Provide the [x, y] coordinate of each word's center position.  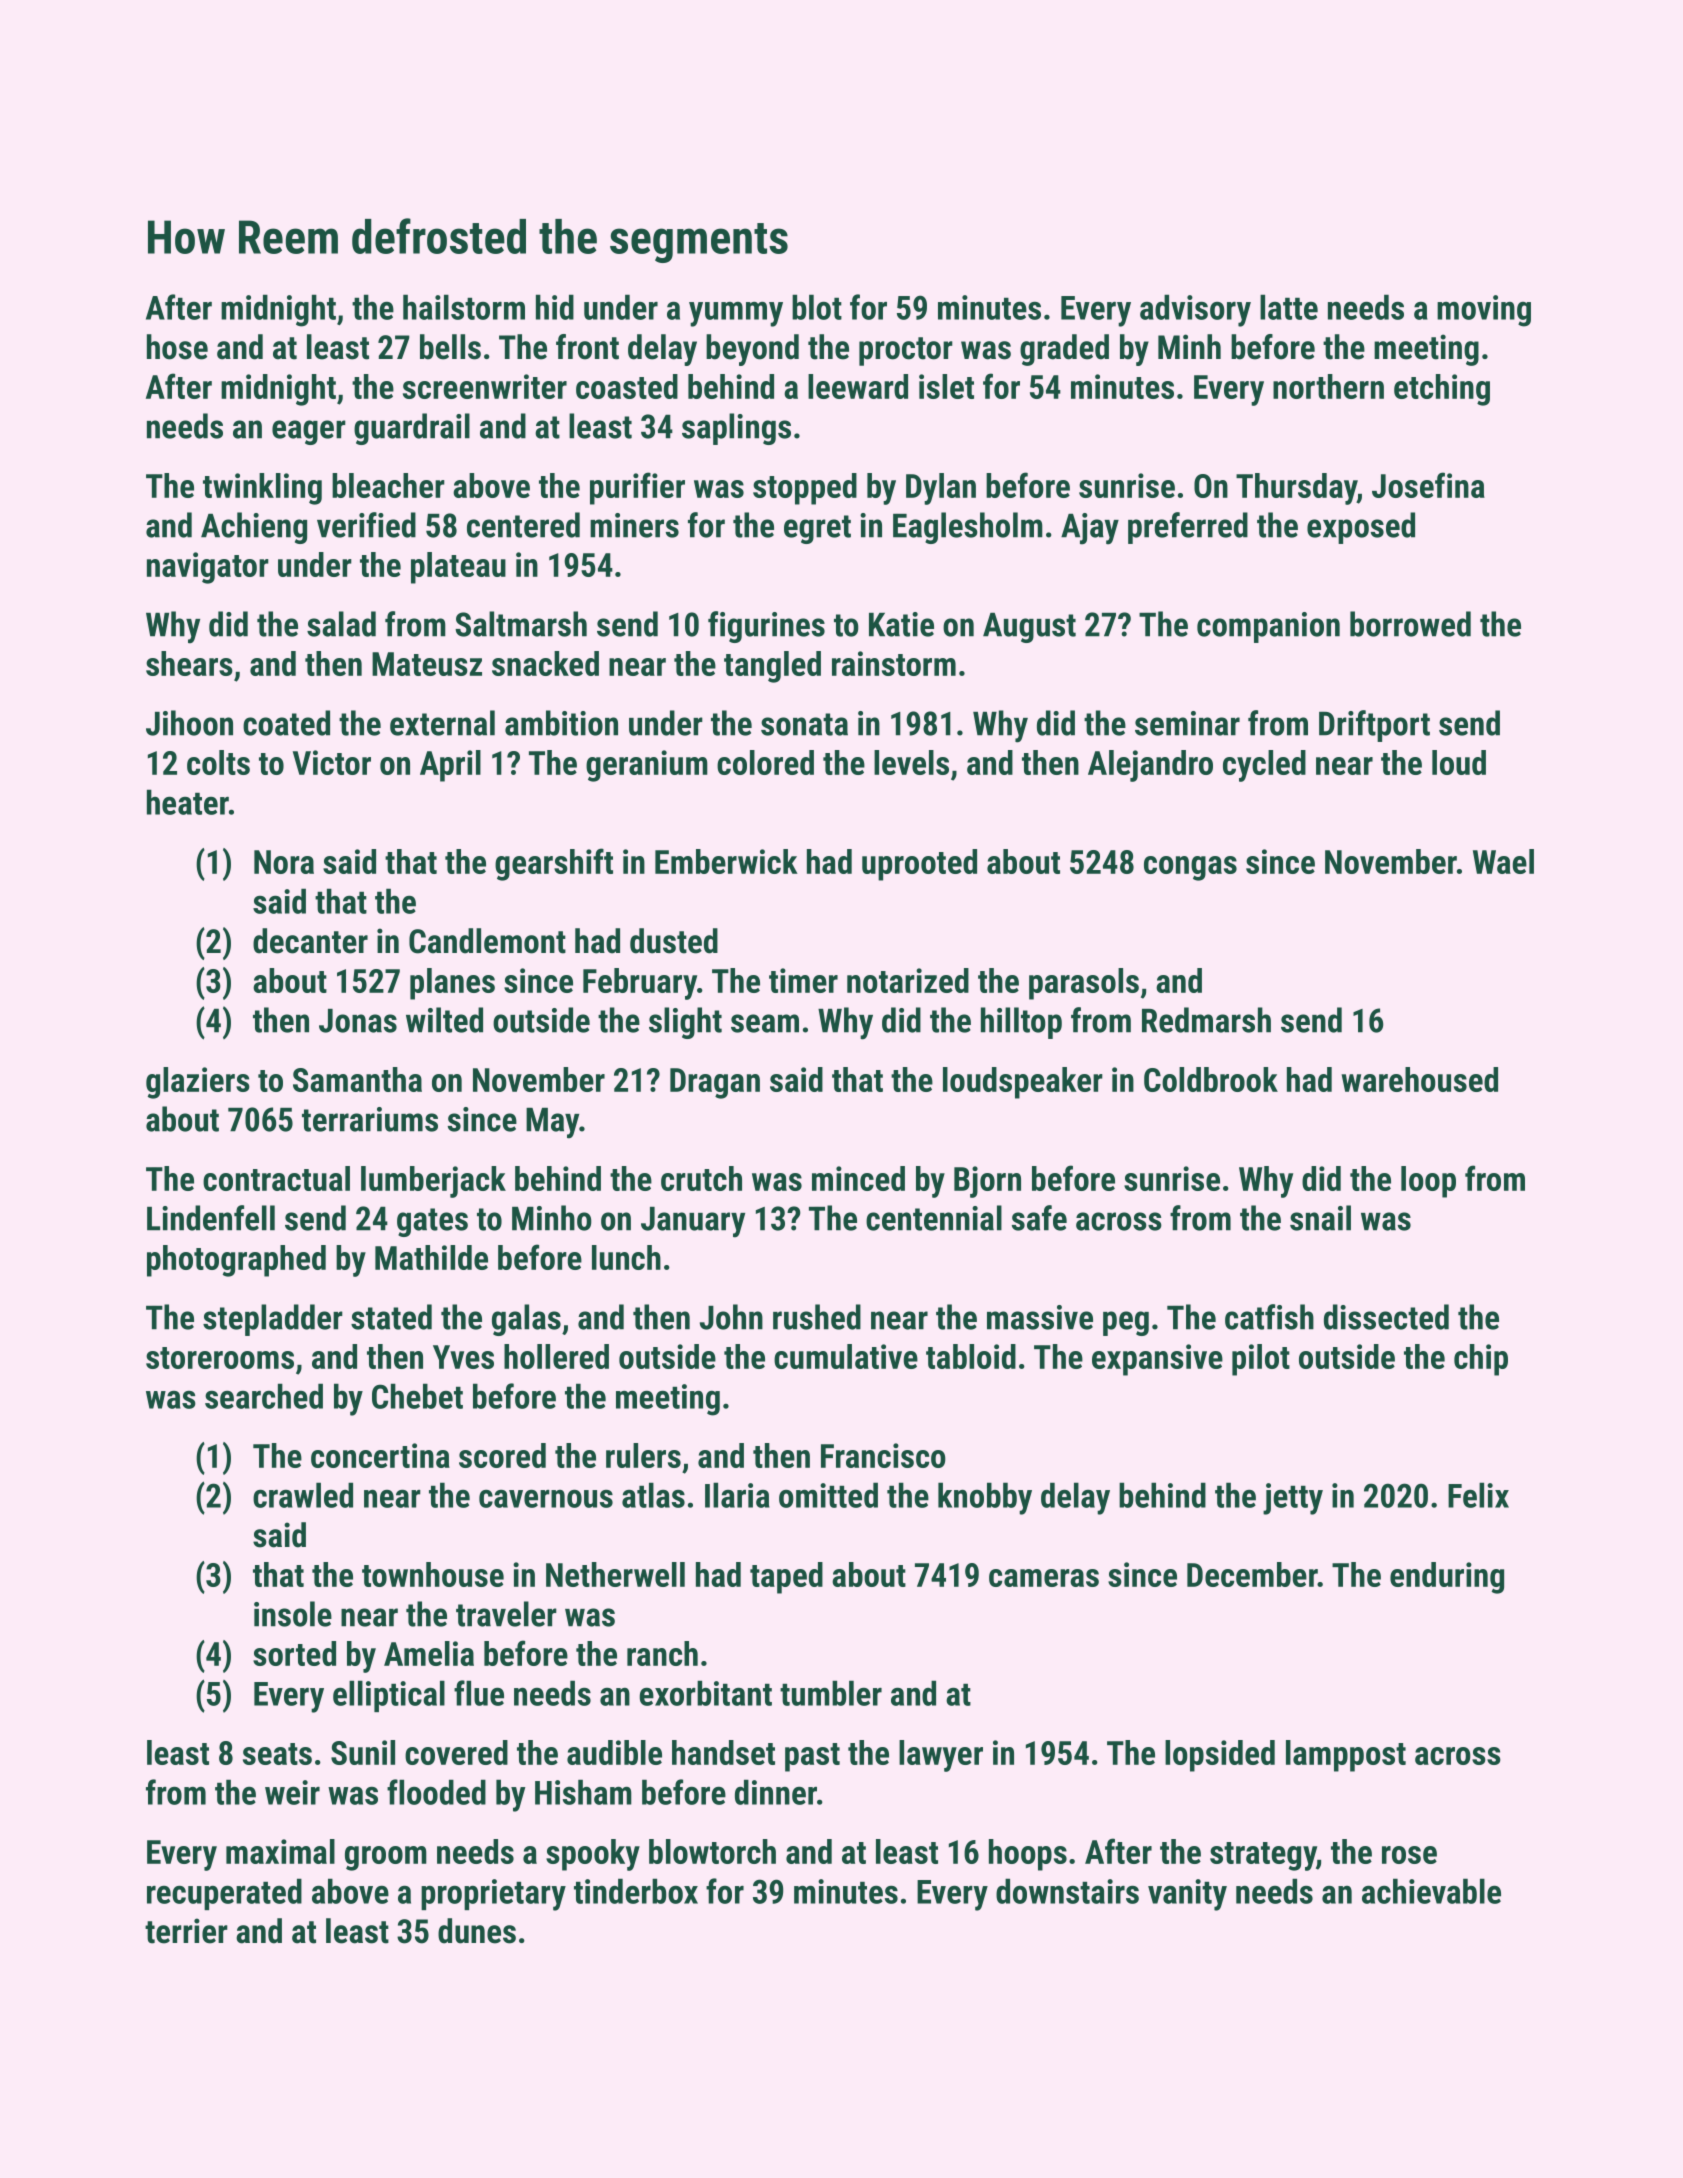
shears [189, 663]
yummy [736, 314]
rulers [643, 1455]
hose [177, 347]
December [1252, 1574]
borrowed [1410, 624]
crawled [303, 1495]
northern [1328, 386]
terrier [186, 1931]
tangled [772, 667]
